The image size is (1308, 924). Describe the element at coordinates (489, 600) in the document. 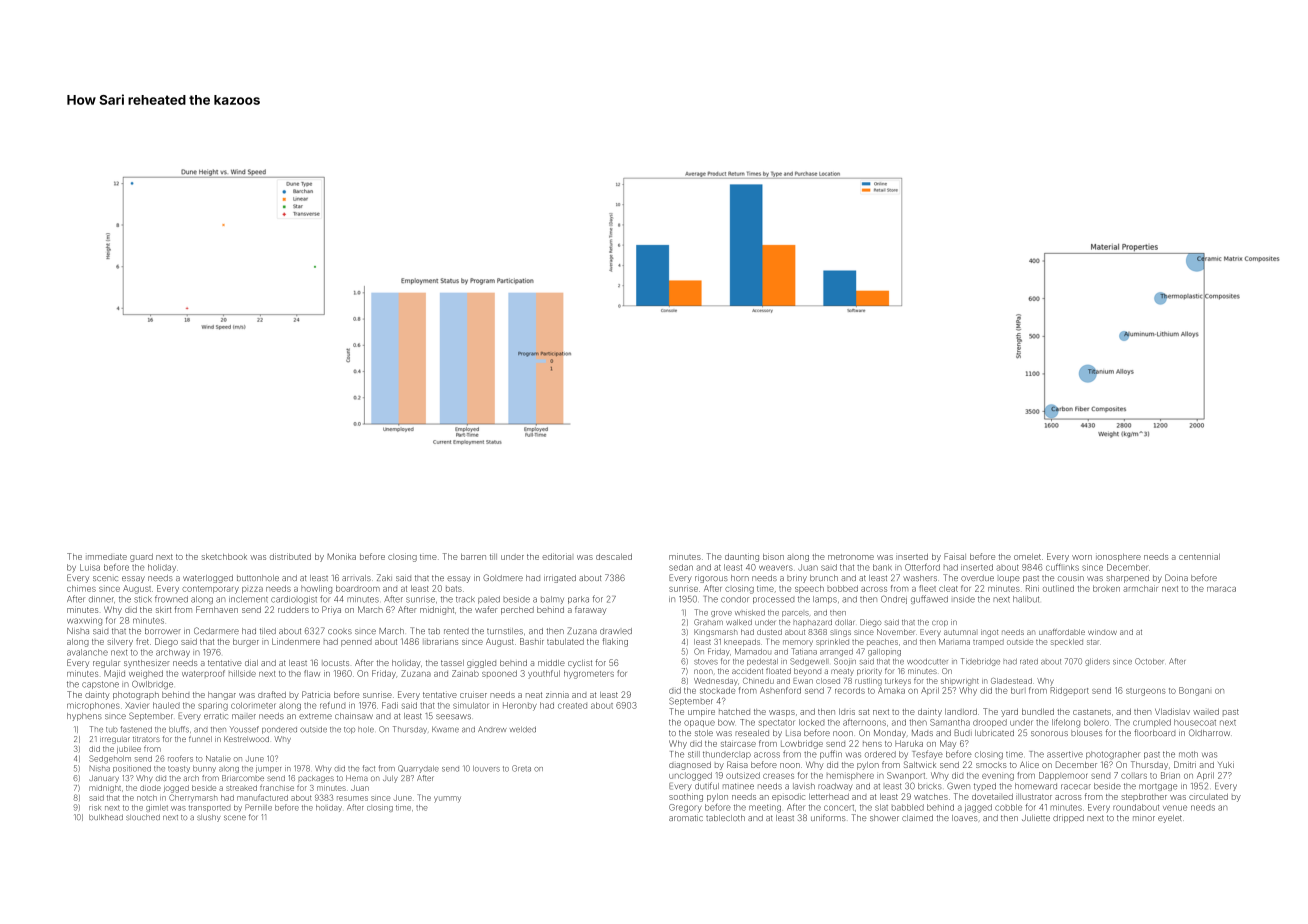

I see `paled` at that location.
